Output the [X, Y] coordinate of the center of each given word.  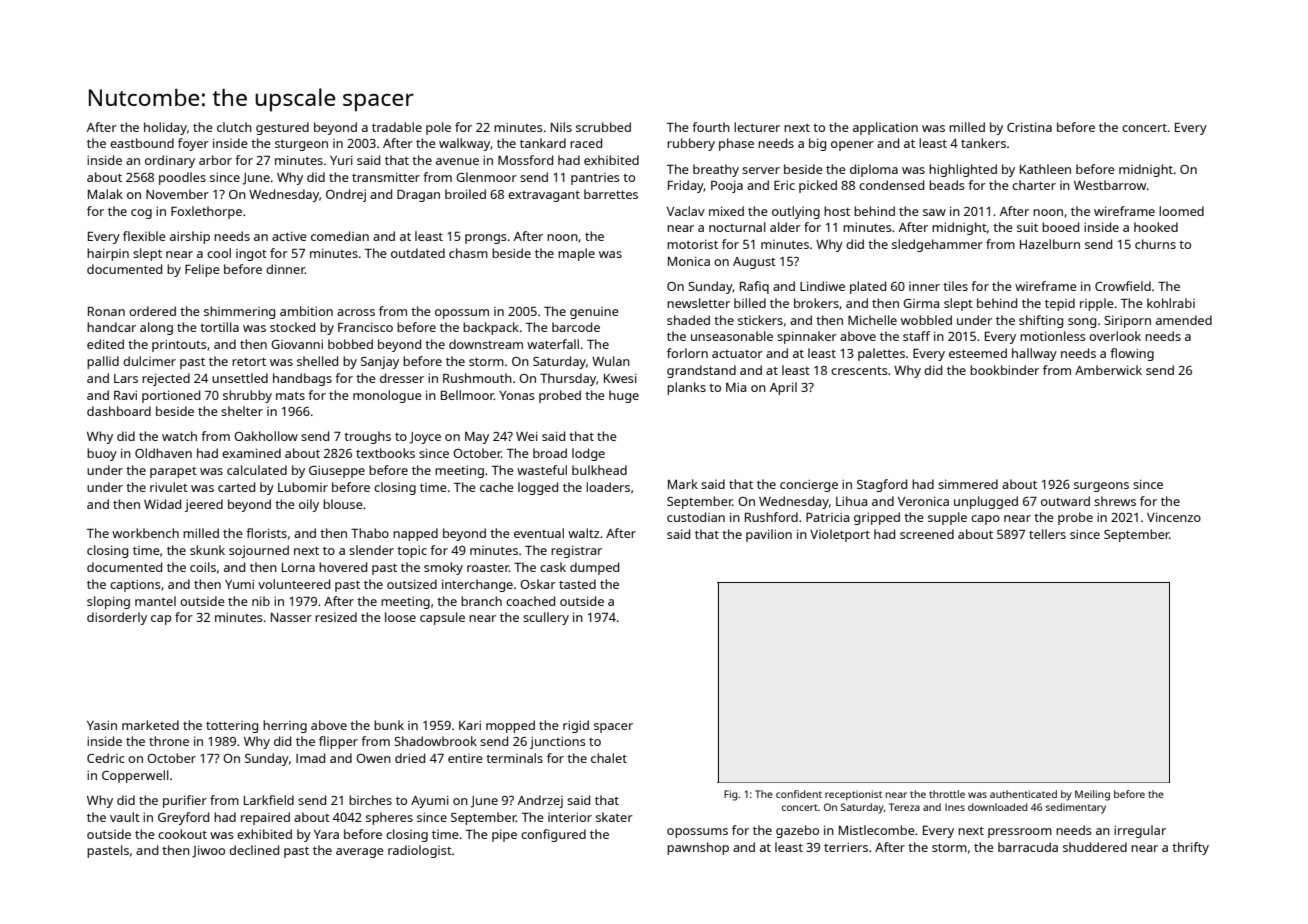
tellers [1047, 534]
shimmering [239, 312]
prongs [485, 239]
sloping [108, 602]
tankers [983, 143]
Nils [561, 127]
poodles [182, 178]
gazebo [797, 831]
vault [125, 817]
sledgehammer [937, 245]
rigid [576, 726]
